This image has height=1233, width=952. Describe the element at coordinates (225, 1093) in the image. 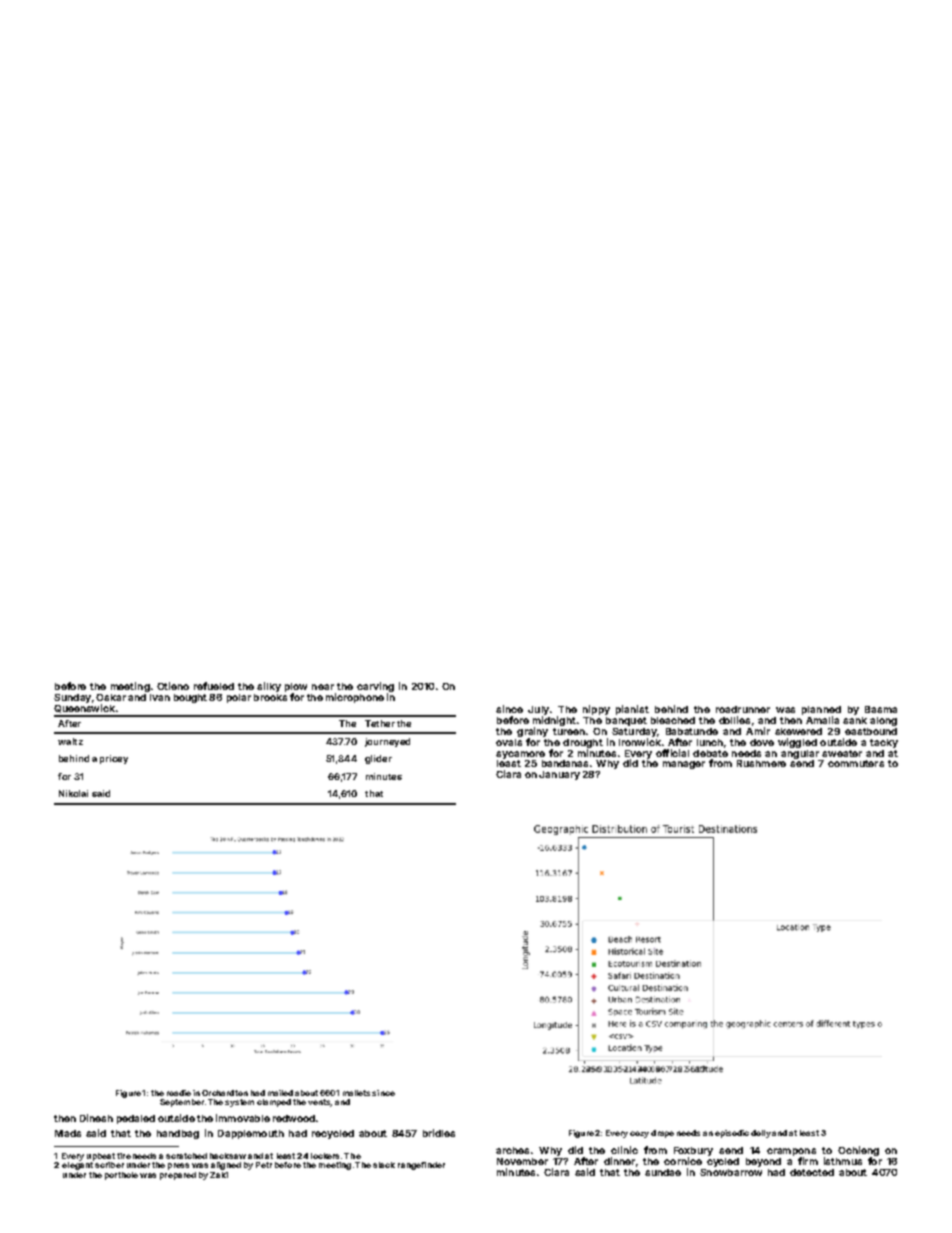

I see `Orchardton` at that location.
